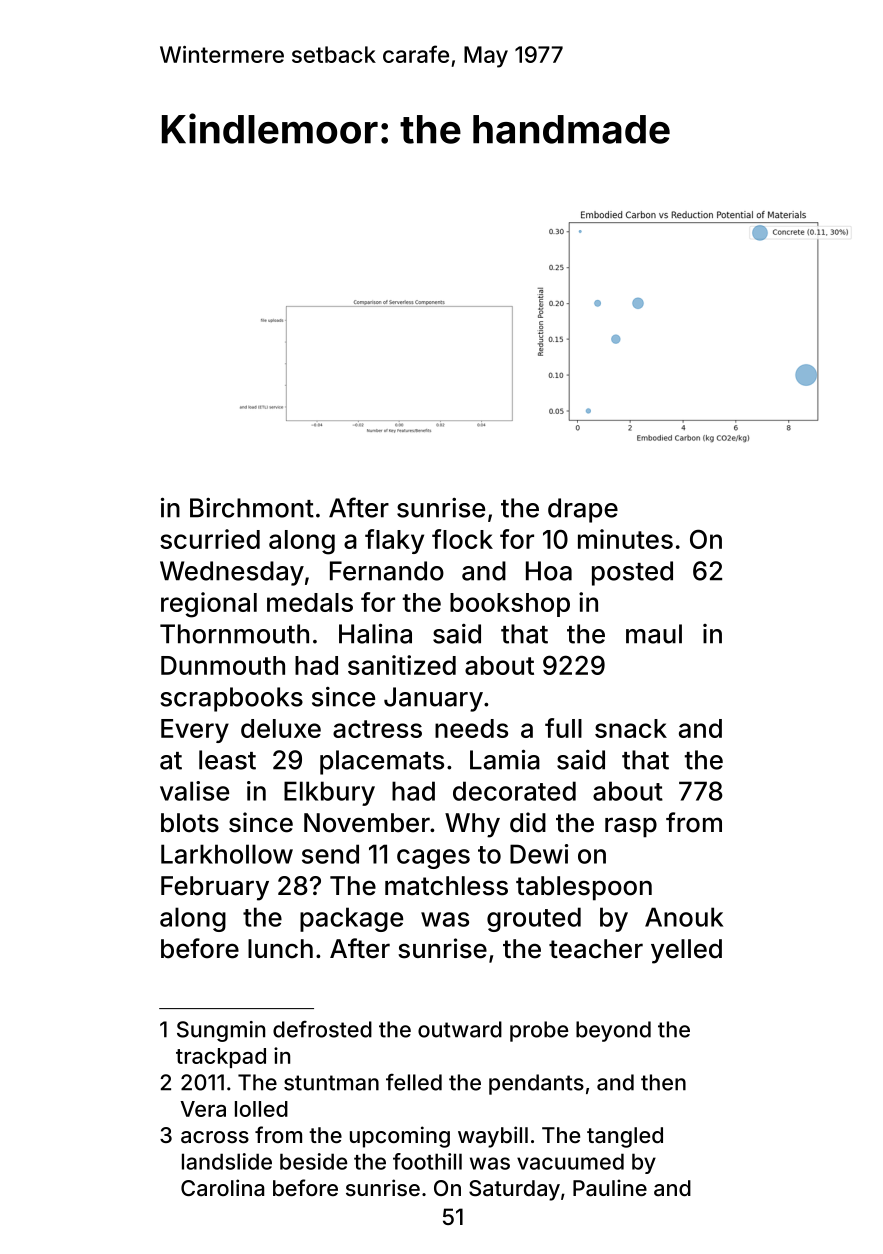  Describe the element at coordinates (625, 539) in the image. I see `minutes` at that location.
